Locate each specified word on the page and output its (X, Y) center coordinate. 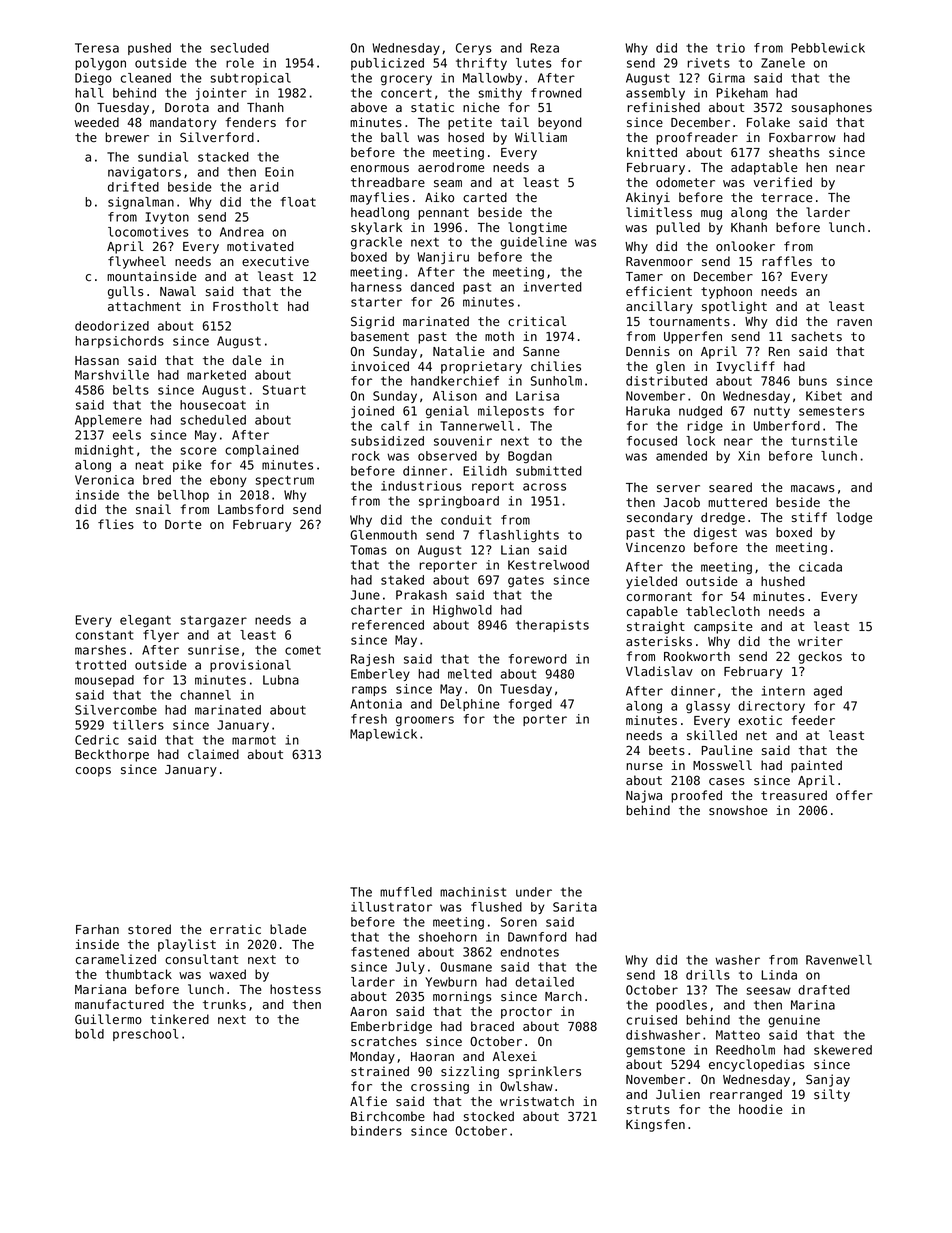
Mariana (100, 989)
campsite (723, 627)
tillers (138, 725)
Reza (545, 48)
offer (854, 795)
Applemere (108, 421)
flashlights (519, 536)
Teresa (97, 48)
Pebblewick (828, 48)
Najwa (644, 796)
